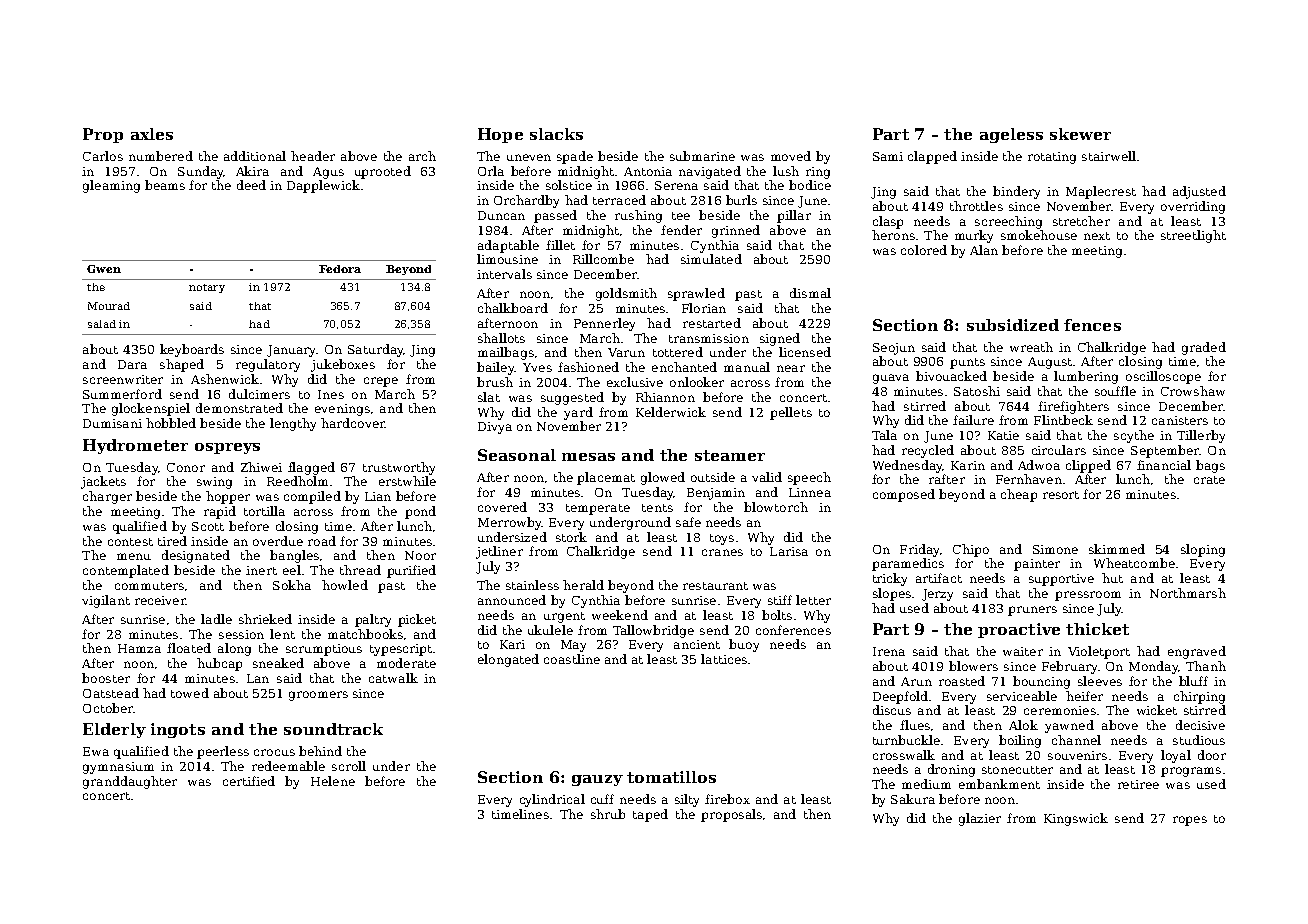 This page has height=924, width=1308. I want to click on Ewa, so click(96, 751).
